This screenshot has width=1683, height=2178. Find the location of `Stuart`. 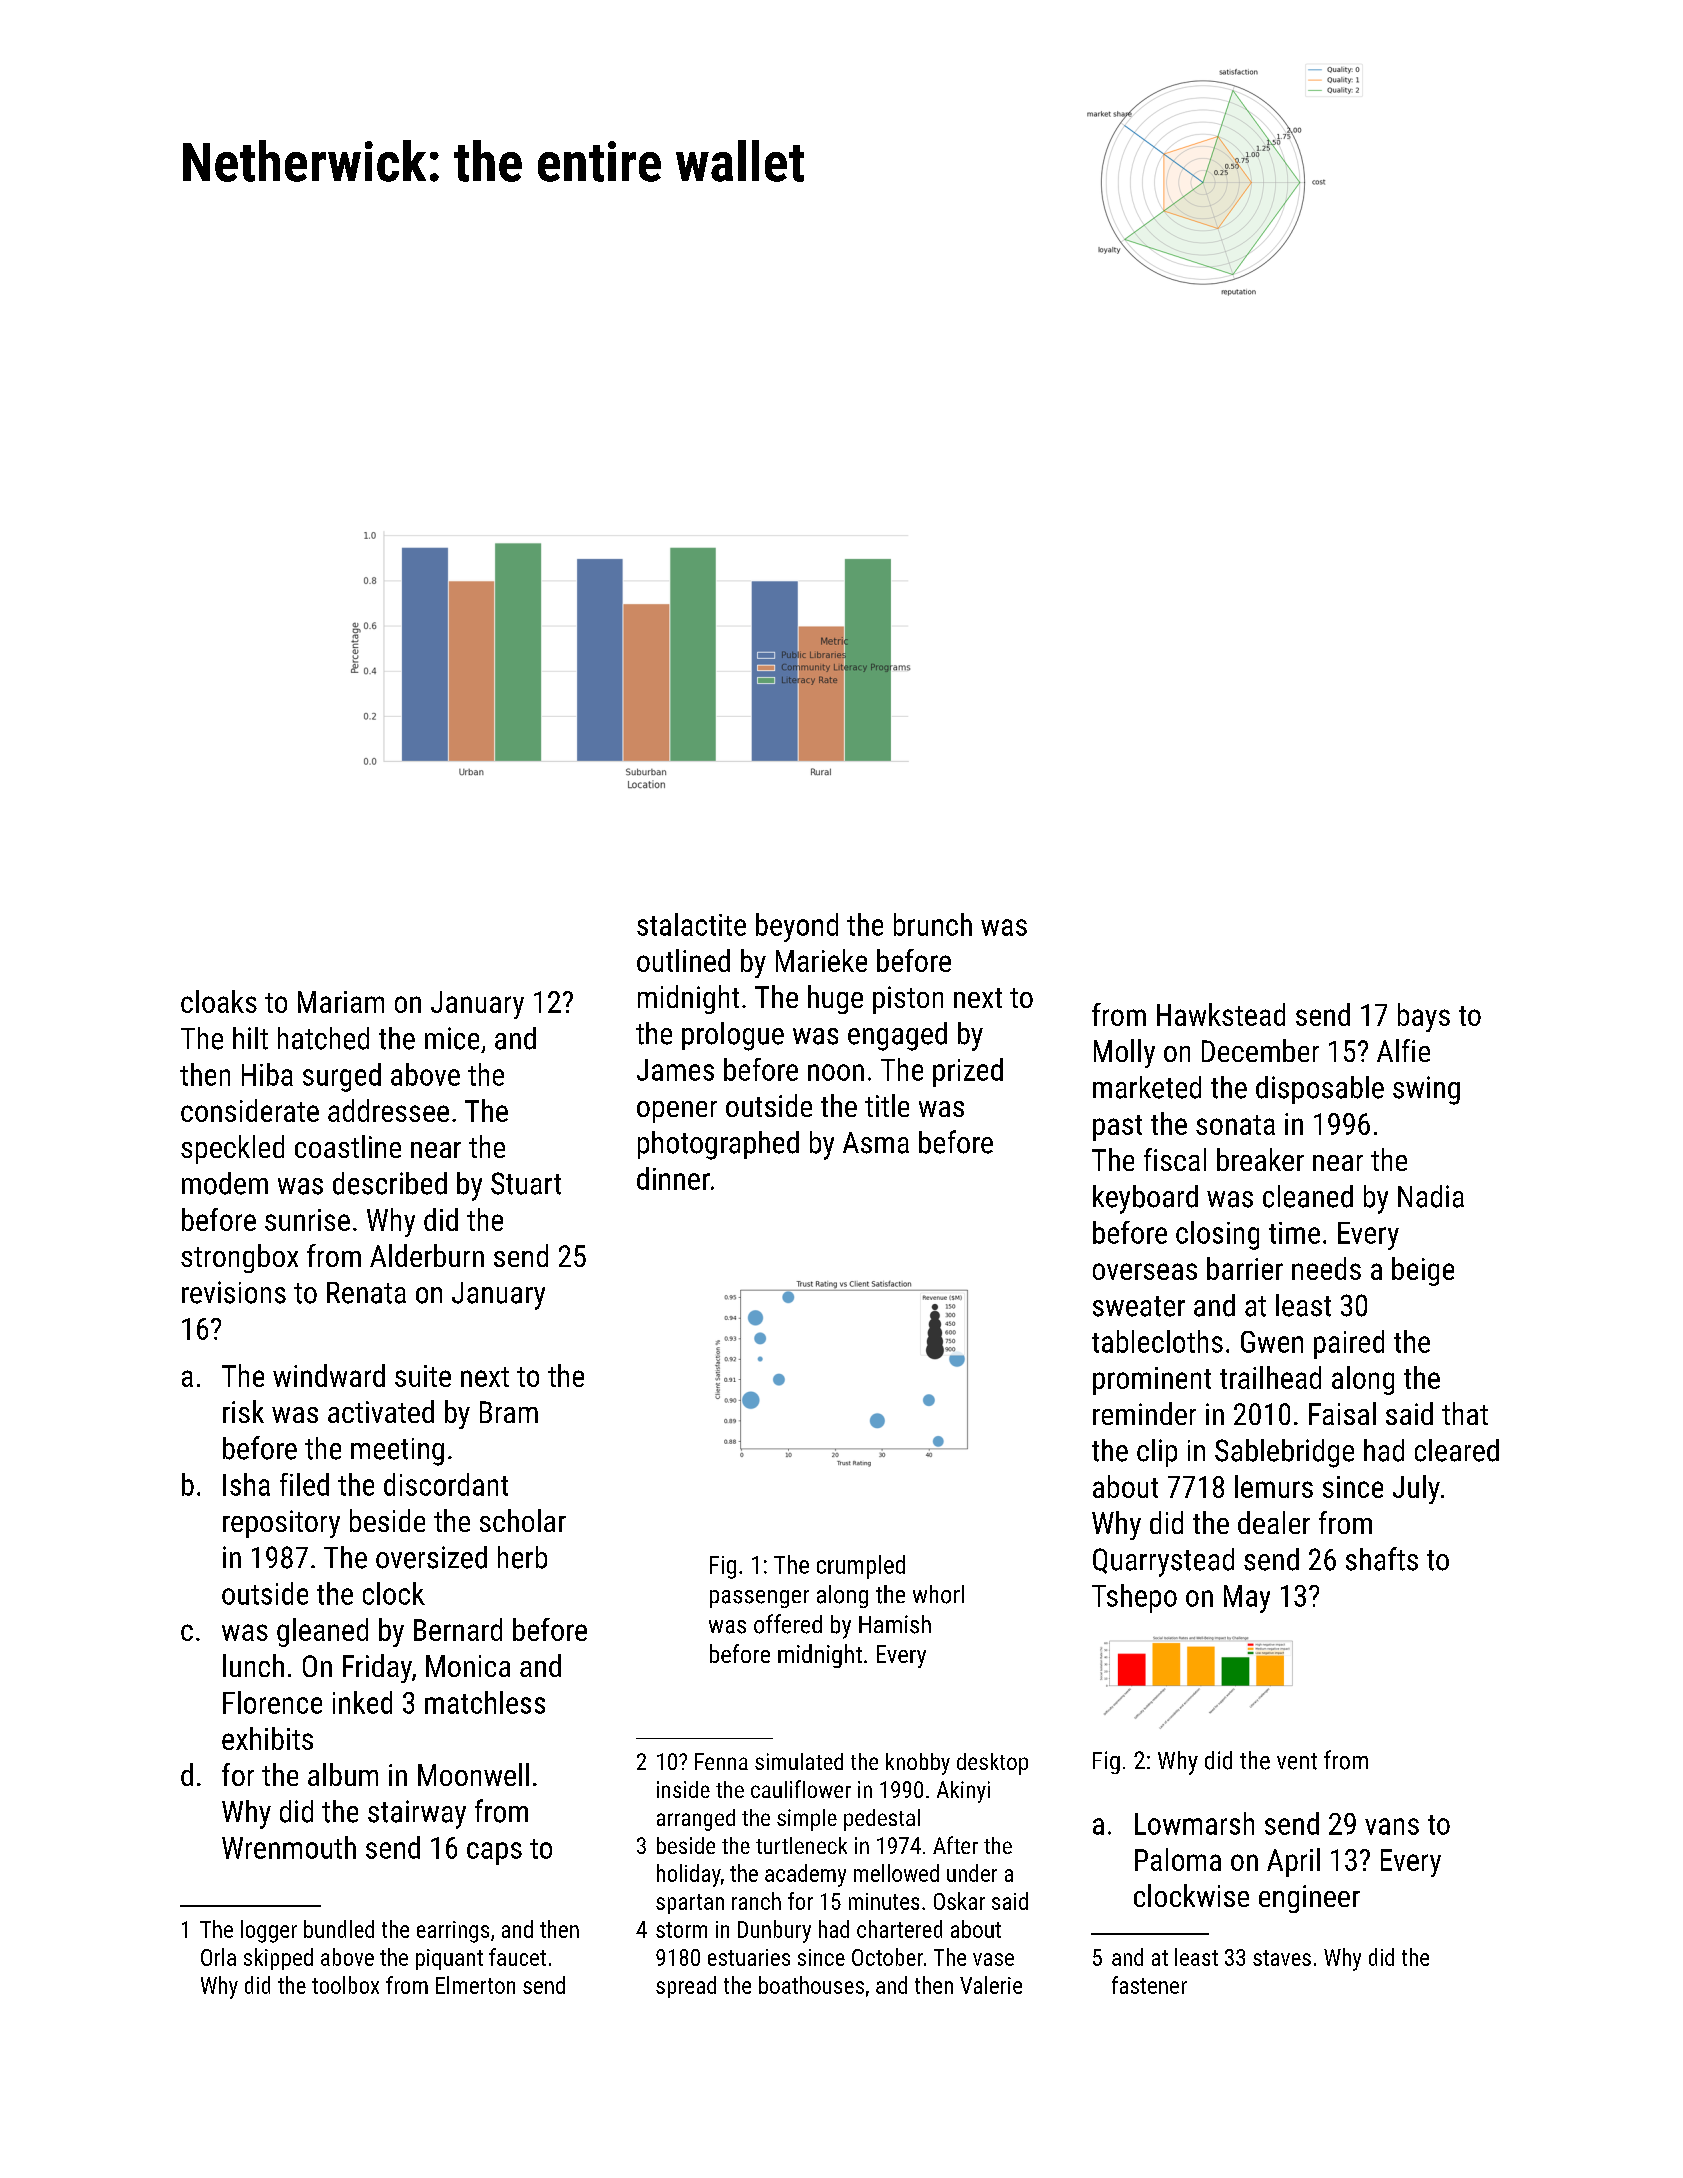

Stuart is located at coordinates (526, 1183).
